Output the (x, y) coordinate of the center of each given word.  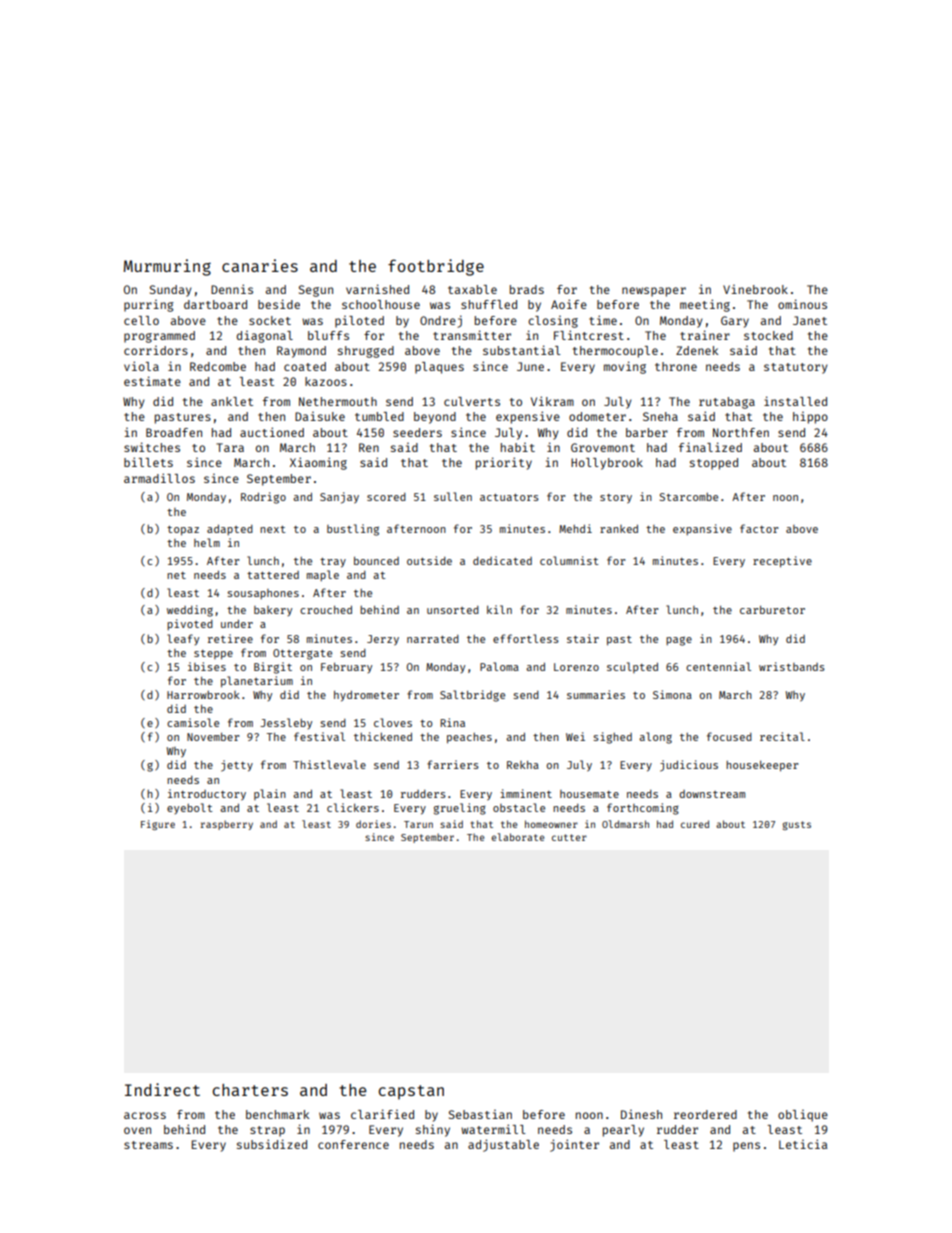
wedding (190, 611)
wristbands (792, 666)
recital (782, 736)
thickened (383, 736)
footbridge (436, 267)
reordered (705, 1114)
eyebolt (190, 808)
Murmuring (167, 267)
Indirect (162, 1089)
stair (583, 638)
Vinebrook (755, 289)
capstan (411, 1092)
